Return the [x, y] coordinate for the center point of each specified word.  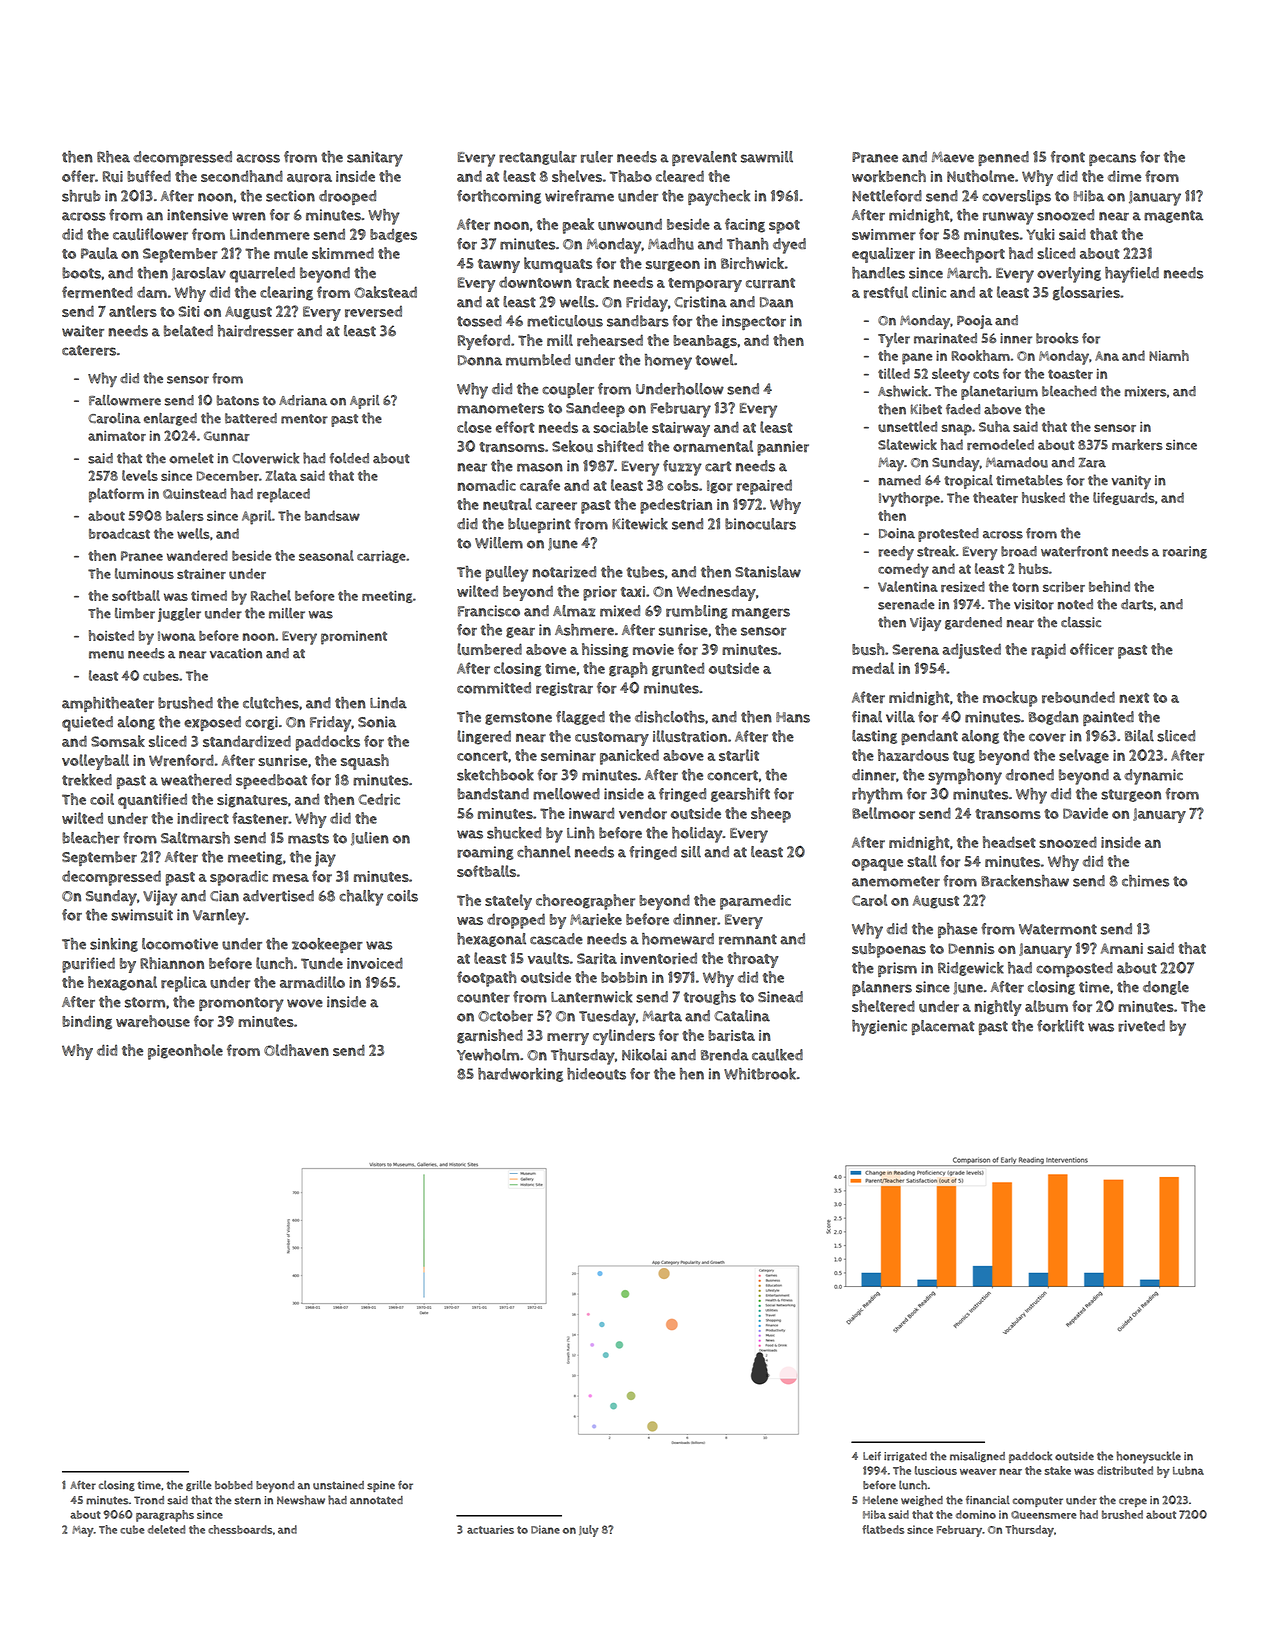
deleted [166, 1529]
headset [1009, 842]
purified [88, 965]
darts [1137, 604]
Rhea [113, 157]
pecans [1112, 160]
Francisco [489, 611]
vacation [236, 653]
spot [784, 227]
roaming [485, 853]
